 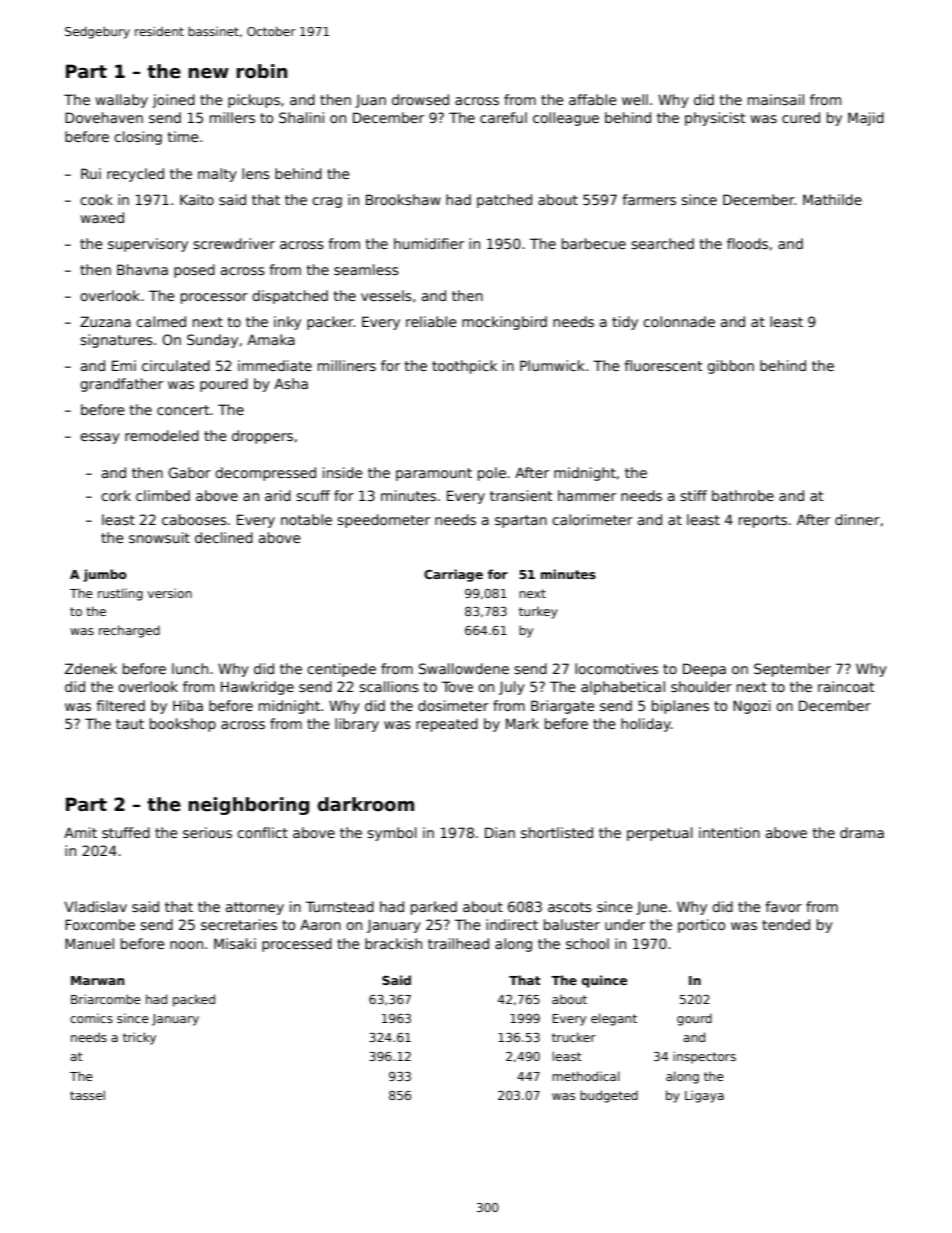 I want to click on Brookshaw, so click(x=403, y=199).
